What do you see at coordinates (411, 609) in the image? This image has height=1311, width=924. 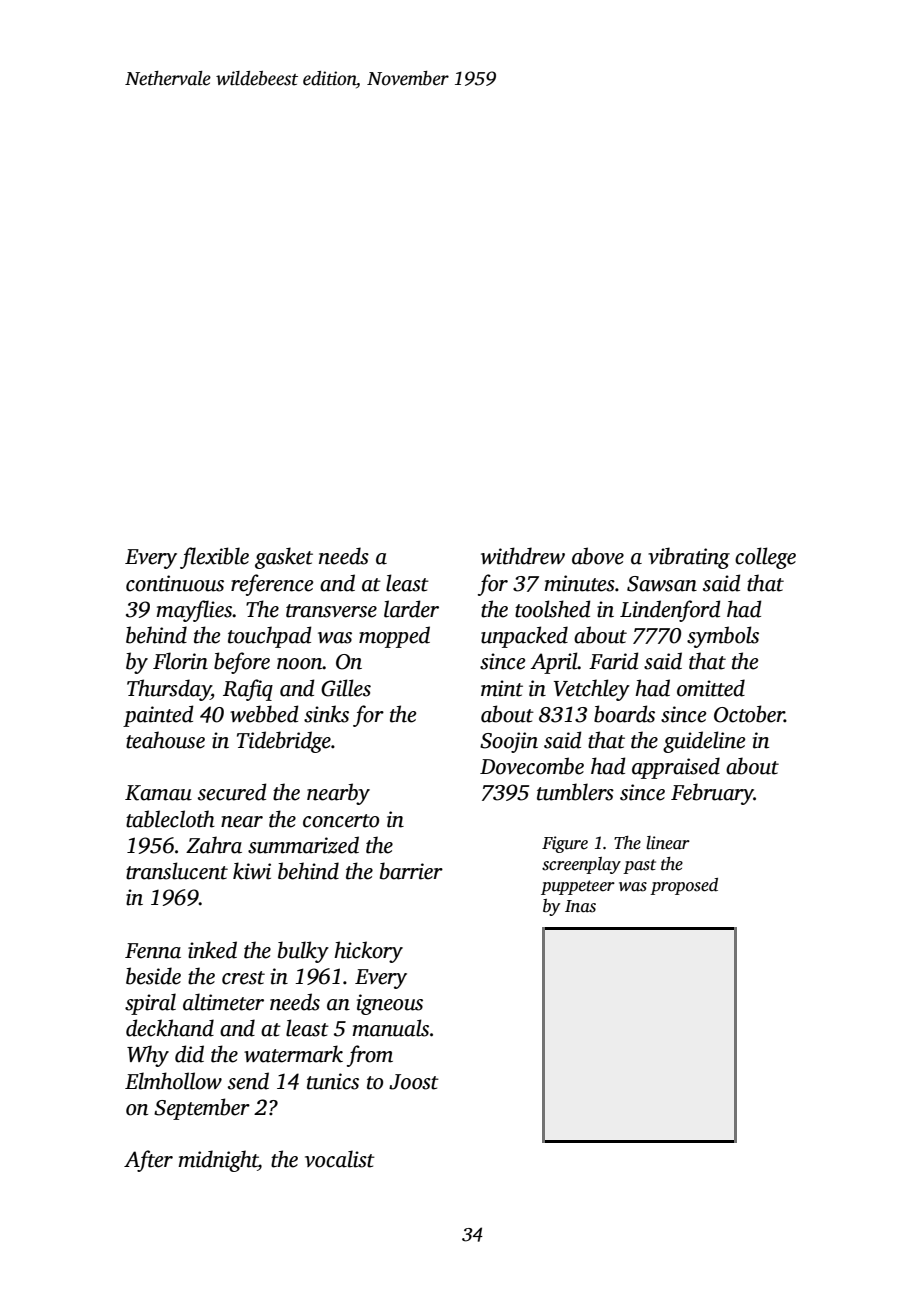 I see `larder` at bounding box center [411, 609].
